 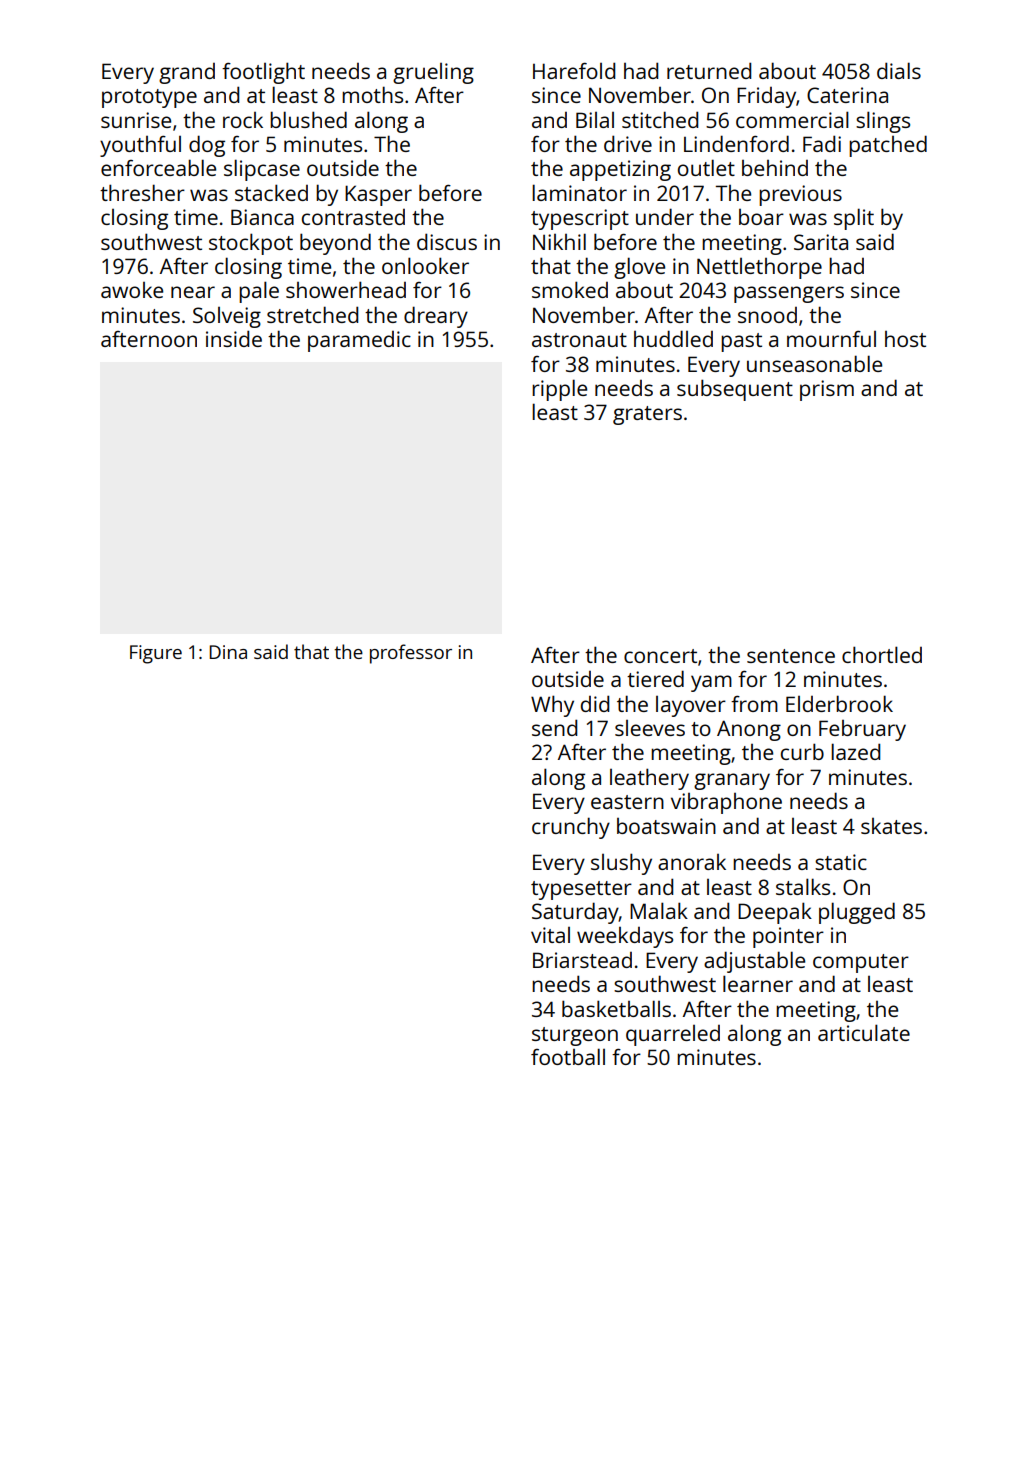 I want to click on Briarstead, so click(x=582, y=960).
